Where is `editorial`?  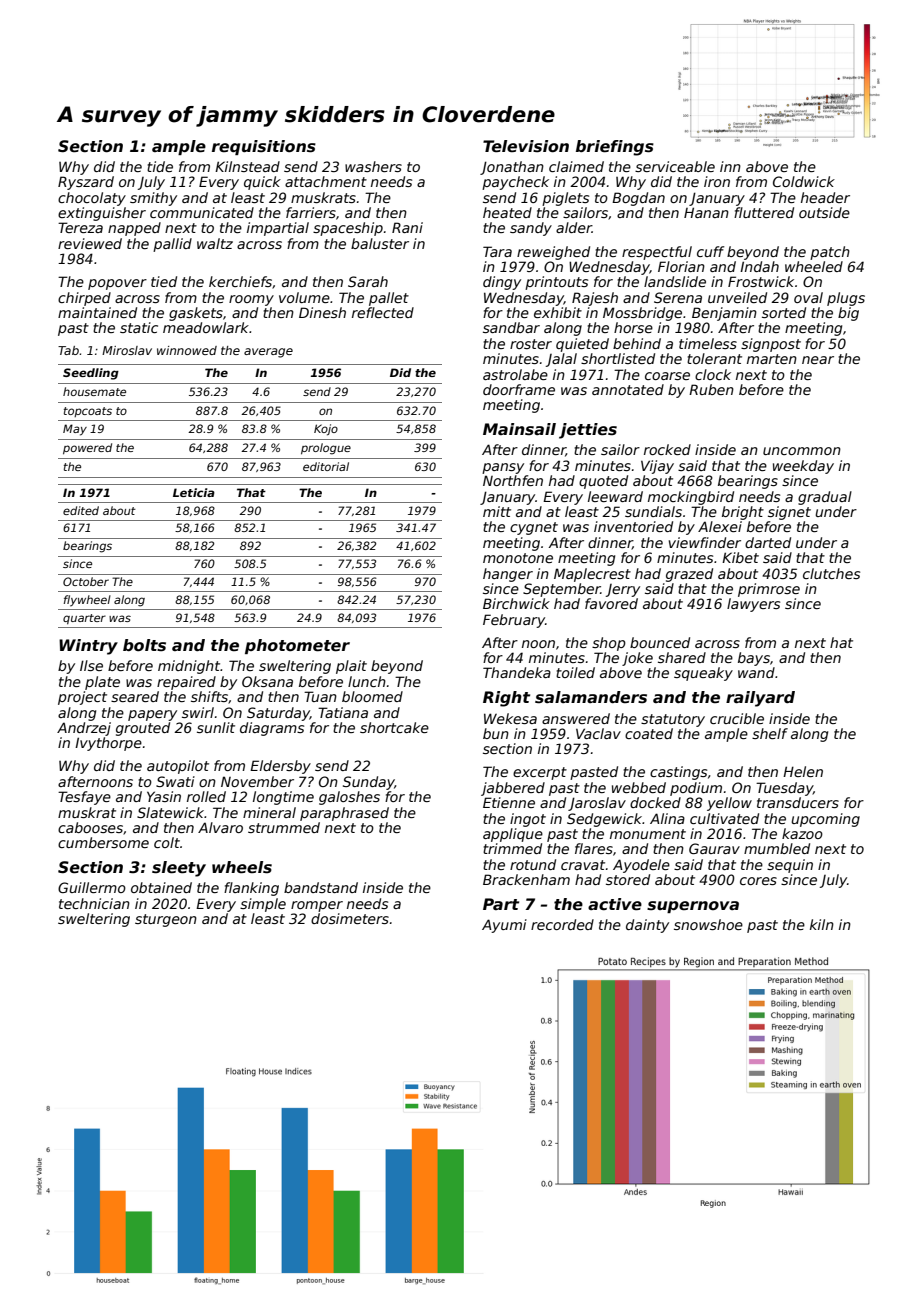
editorial is located at coordinates (326, 466).
